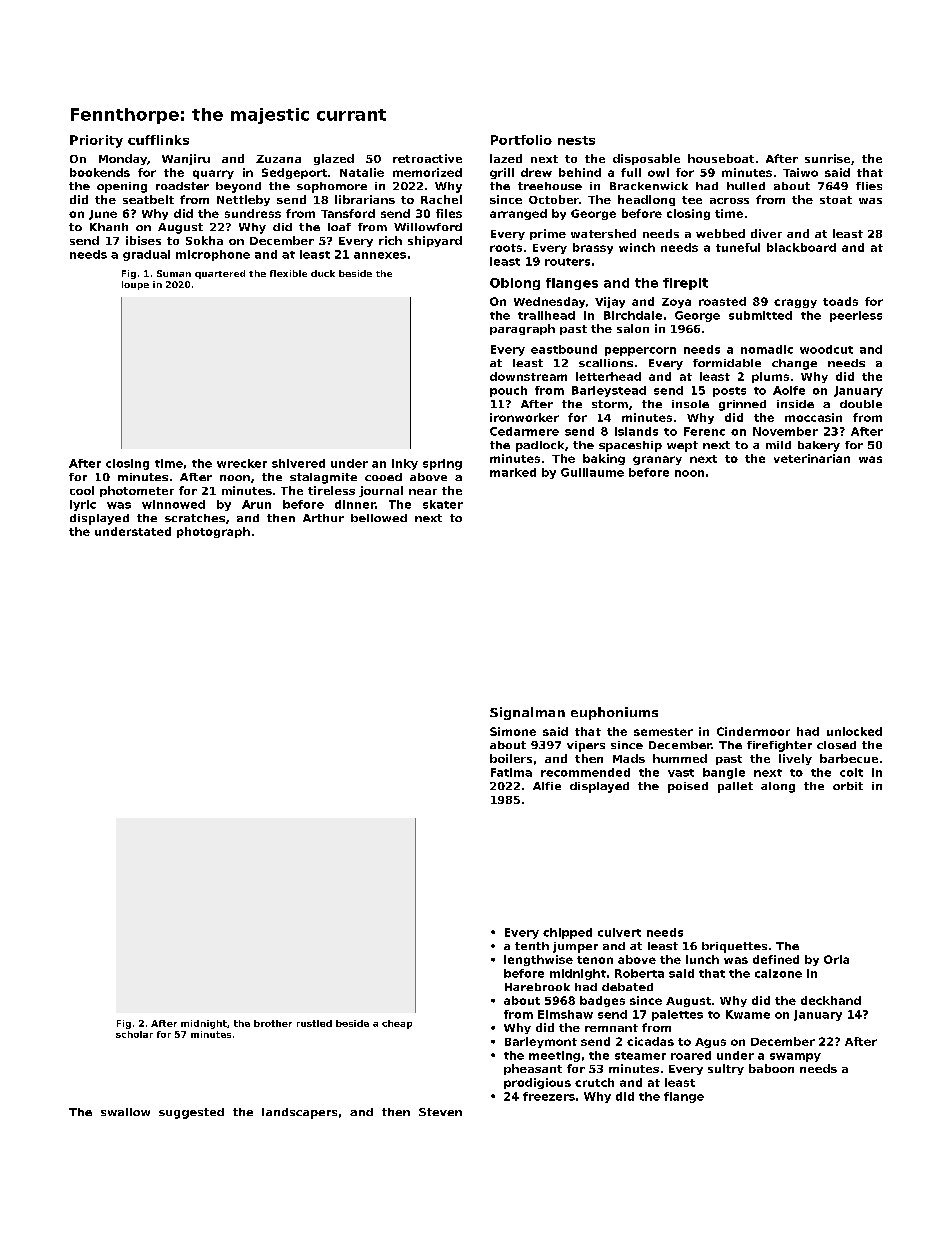 The height and width of the screenshot is (1233, 952). What do you see at coordinates (134, 1034) in the screenshot?
I see `scholar` at bounding box center [134, 1034].
